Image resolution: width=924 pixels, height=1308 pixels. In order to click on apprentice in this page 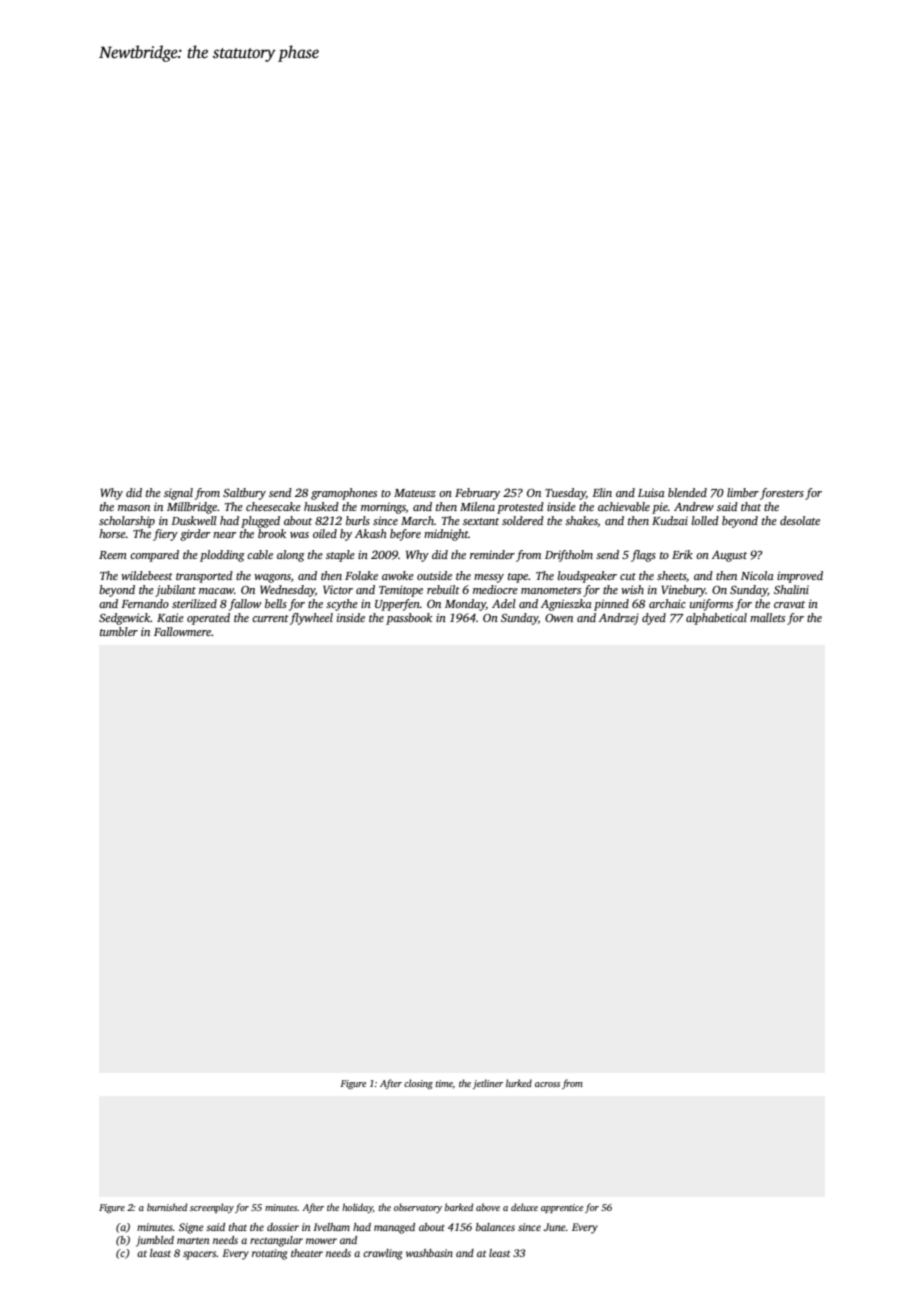, I will do `click(562, 1208)`.
